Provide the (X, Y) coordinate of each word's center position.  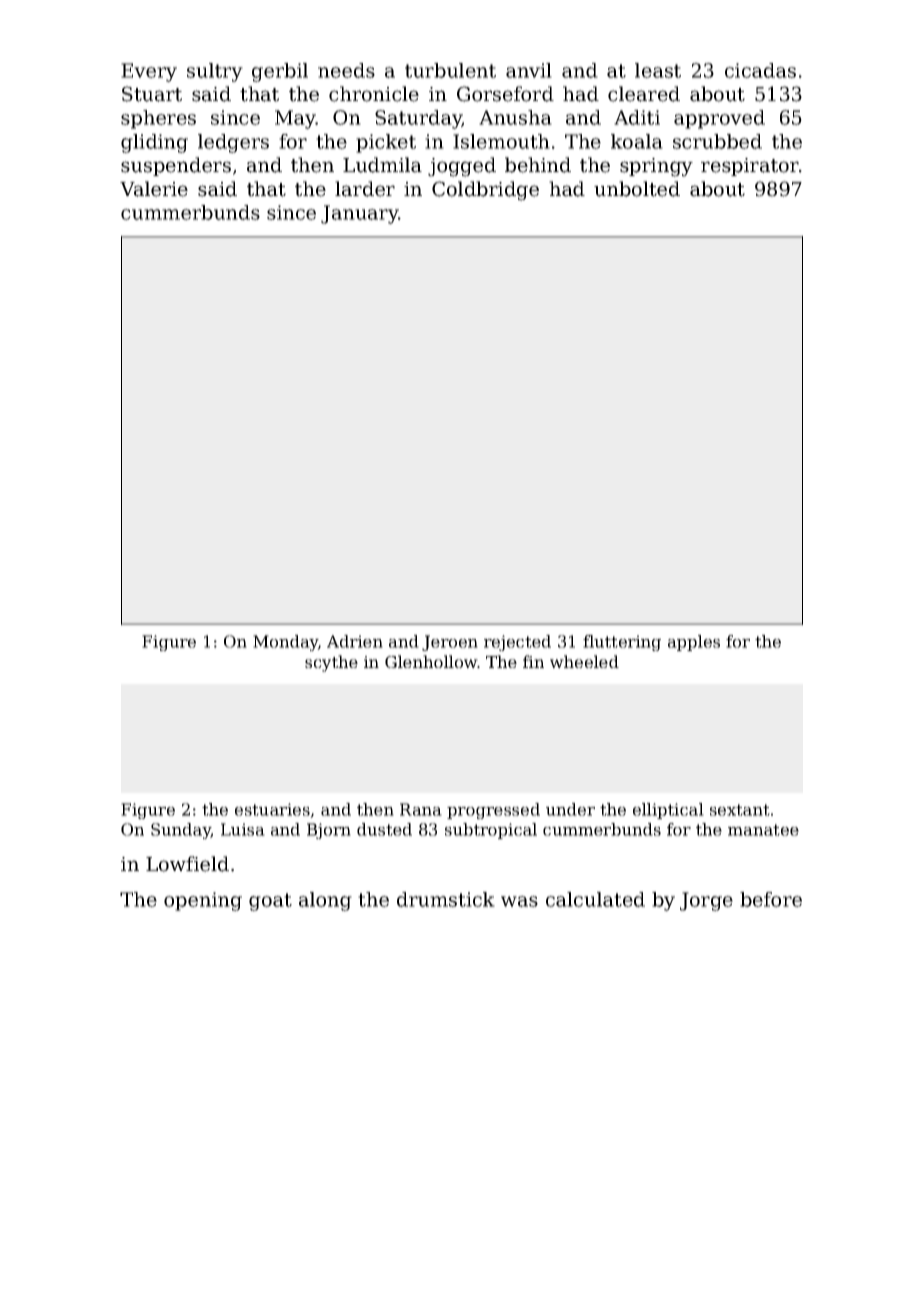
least (658, 70)
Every (149, 72)
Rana (421, 809)
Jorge (706, 901)
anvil (529, 70)
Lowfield (187, 864)
